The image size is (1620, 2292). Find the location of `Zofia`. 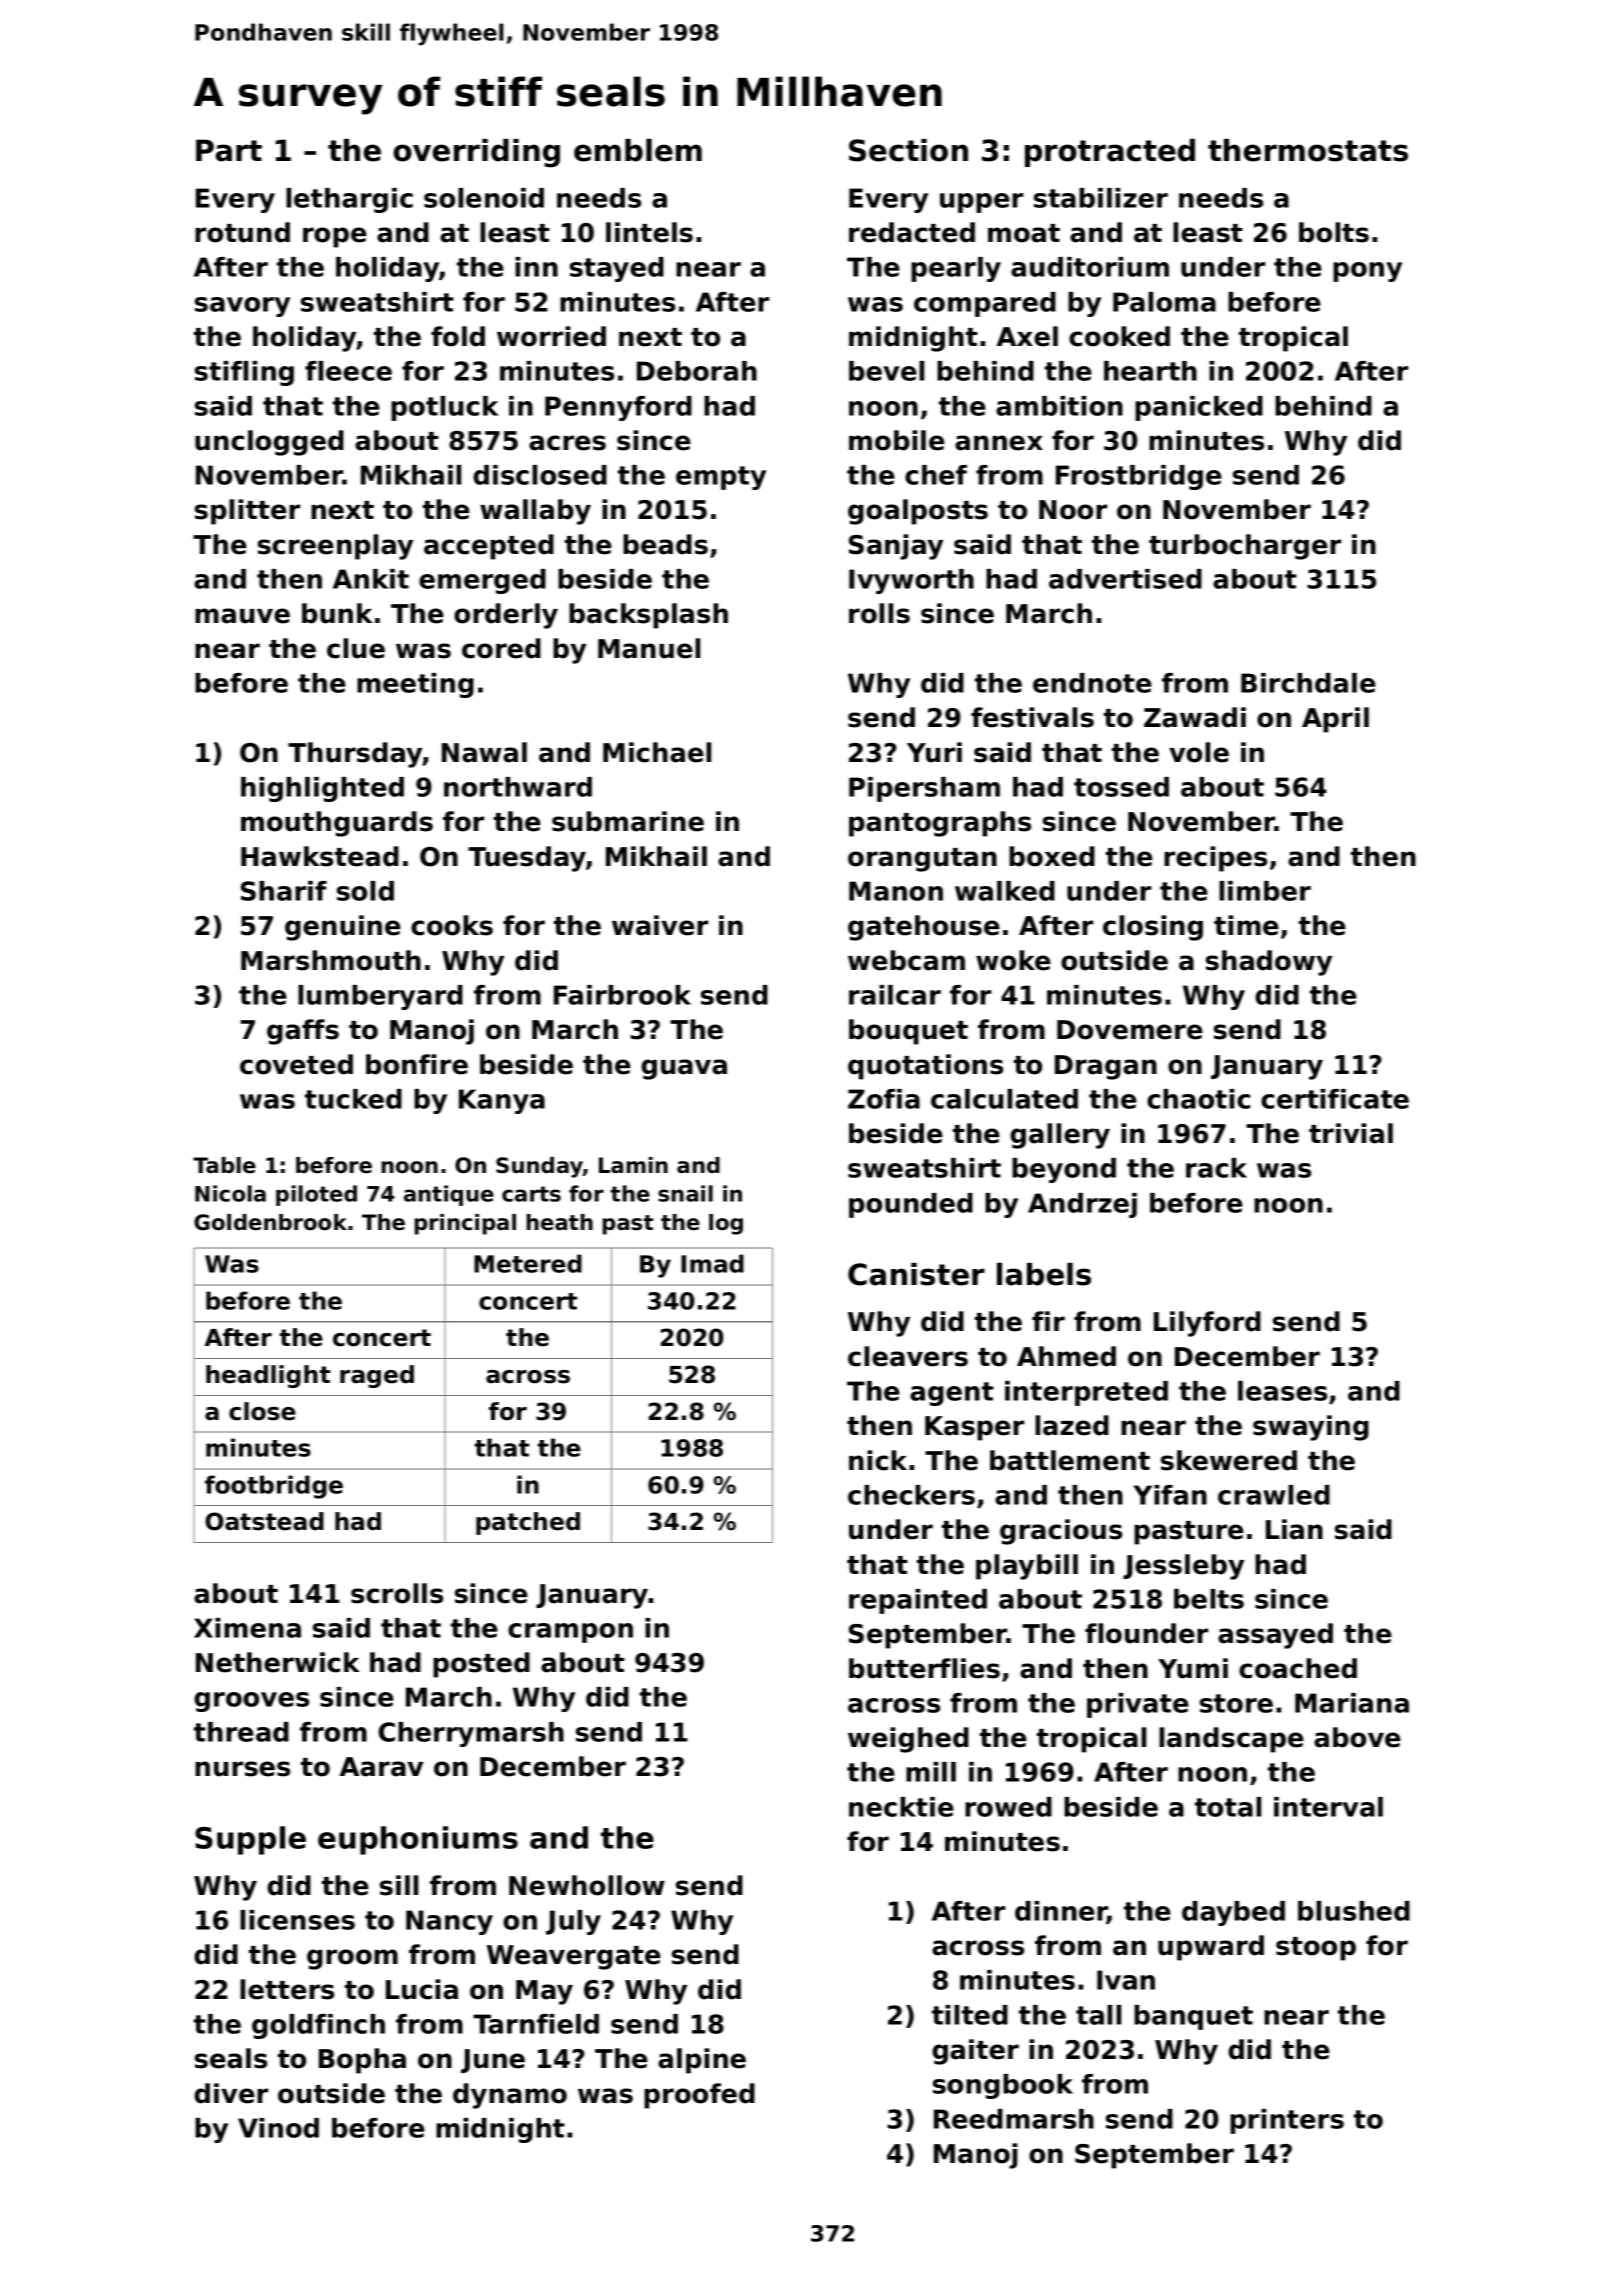

Zofia is located at coordinates (884, 1099).
